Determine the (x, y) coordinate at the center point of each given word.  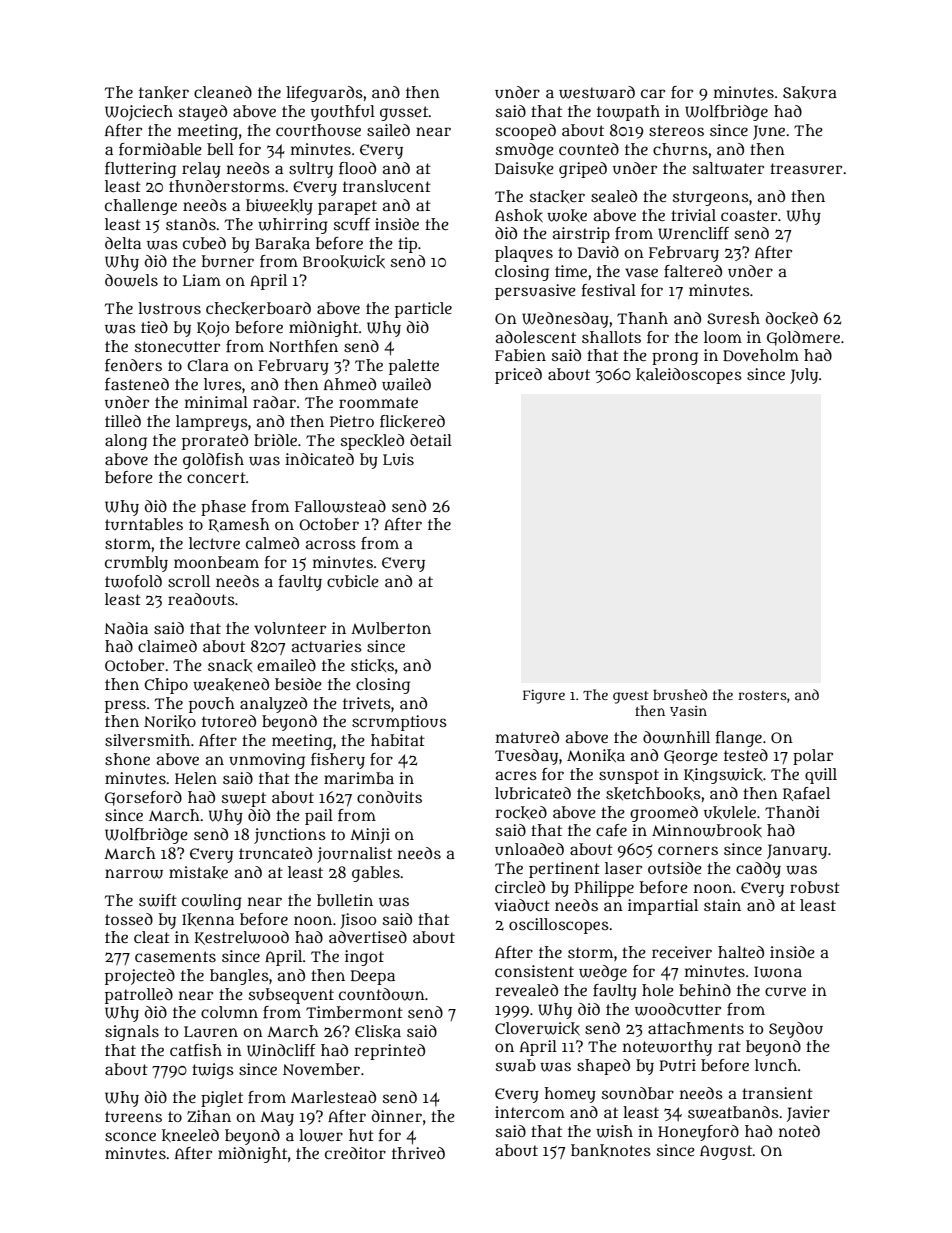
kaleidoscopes (689, 376)
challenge (141, 207)
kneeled (190, 1135)
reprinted (389, 1052)
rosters (762, 695)
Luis (398, 459)
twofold (133, 581)
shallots (611, 337)
